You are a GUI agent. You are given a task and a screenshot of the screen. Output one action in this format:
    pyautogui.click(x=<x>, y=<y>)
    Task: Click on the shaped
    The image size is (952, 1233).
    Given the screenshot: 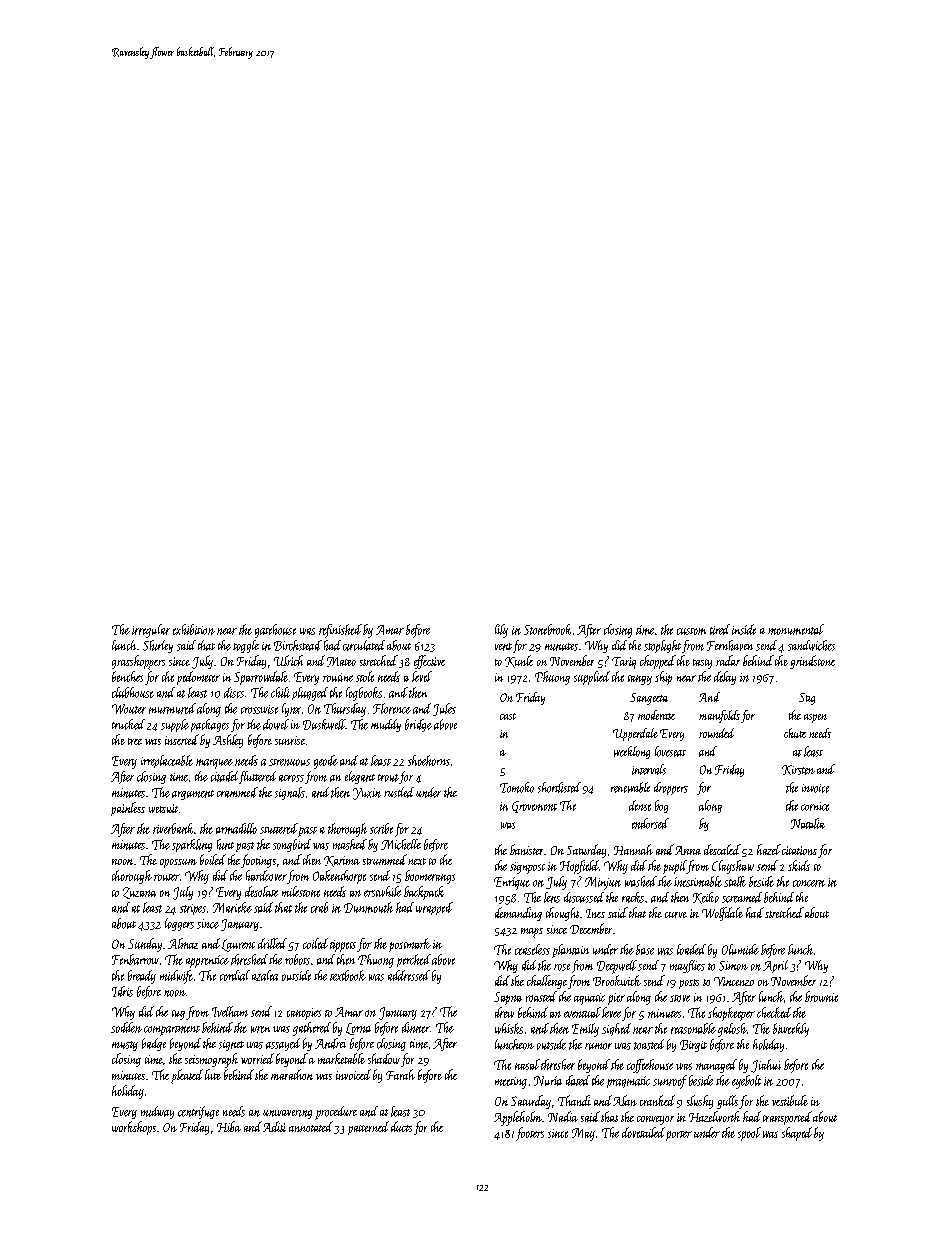 What is the action you would take?
    pyautogui.click(x=797, y=1134)
